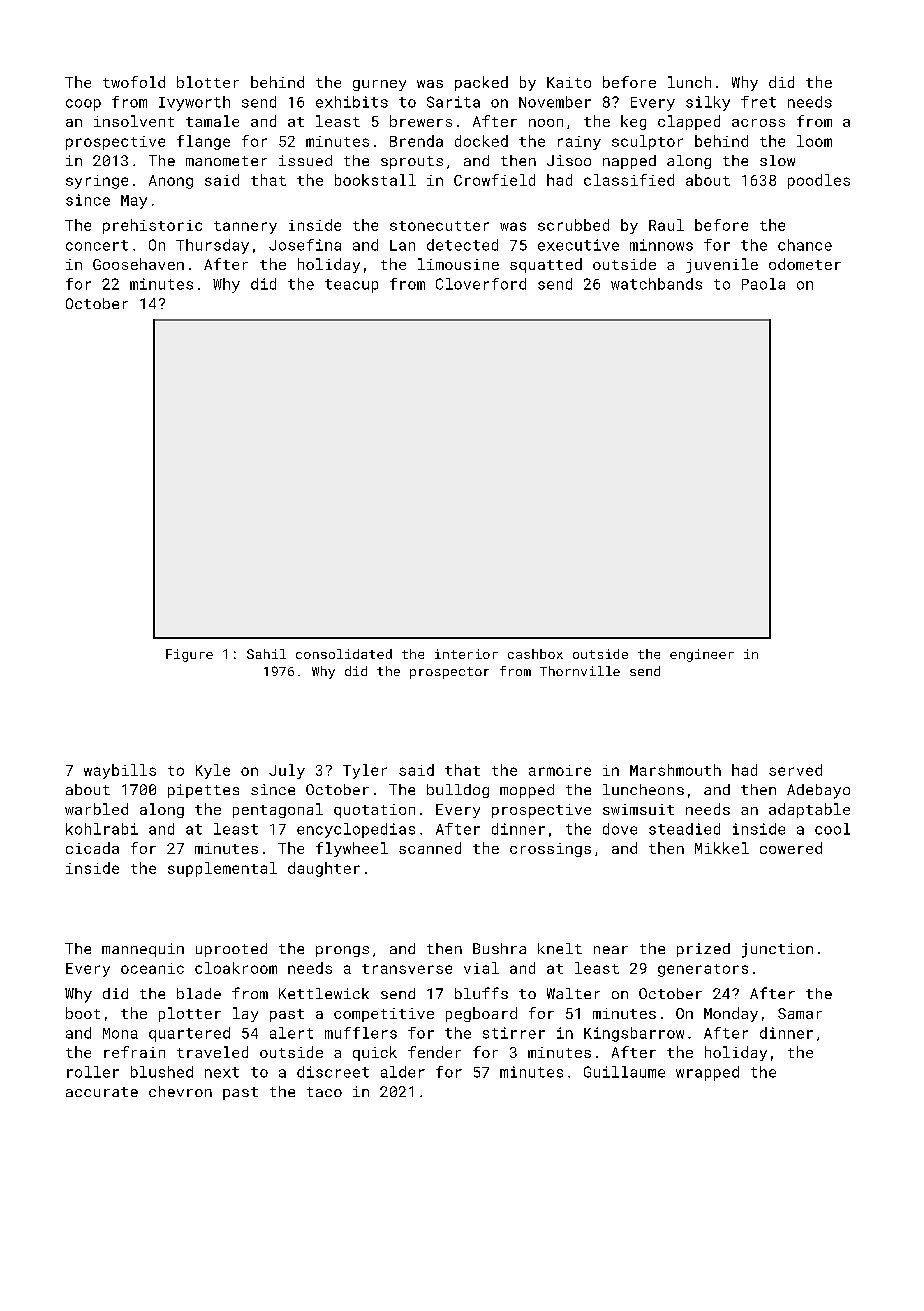  What do you see at coordinates (722, 848) in the page?
I see `Mikkel` at bounding box center [722, 848].
